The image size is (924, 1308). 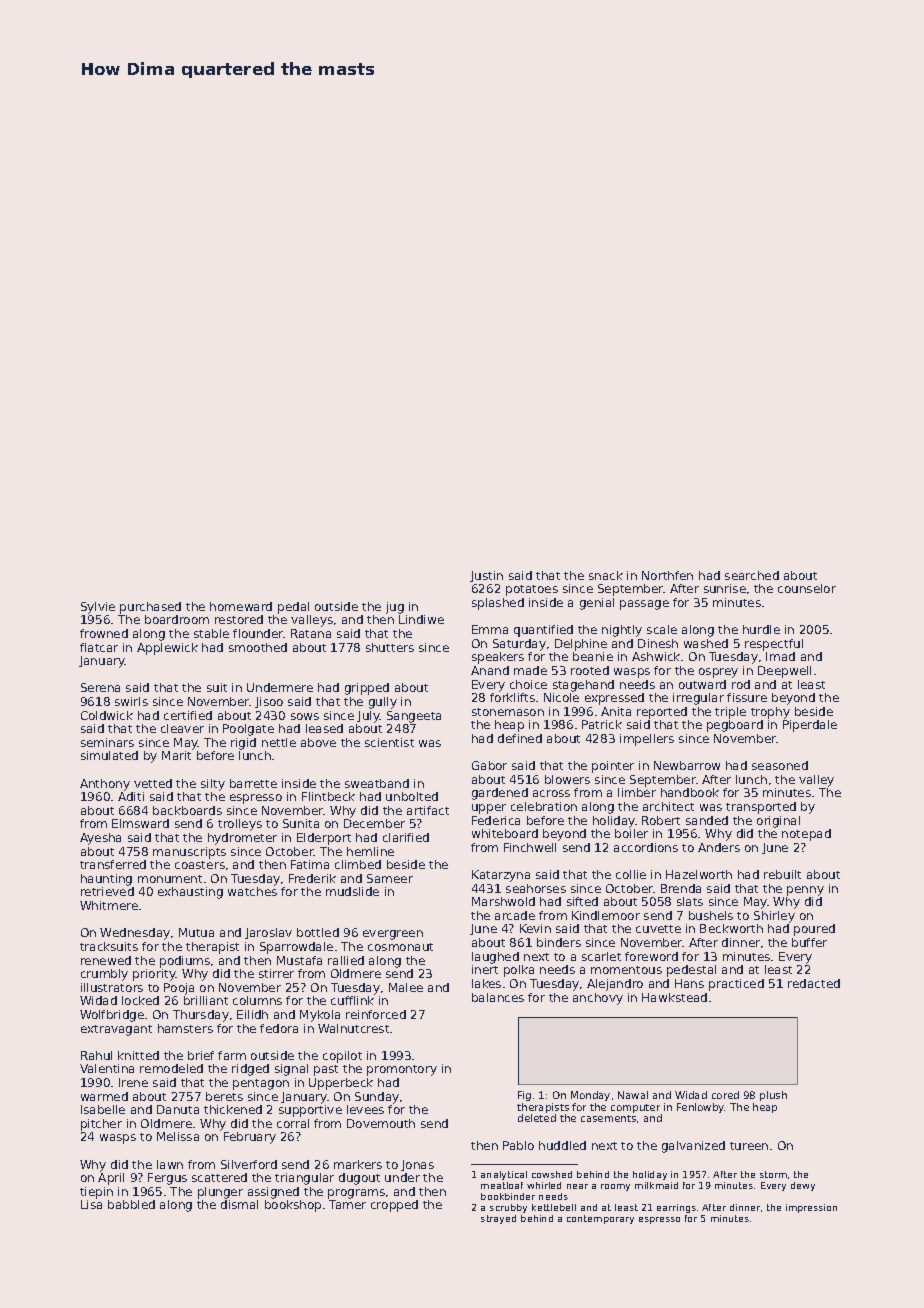 What do you see at coordinates (691, 971) in the page?
I see `pedestal` at bounding box center [691, 971].
